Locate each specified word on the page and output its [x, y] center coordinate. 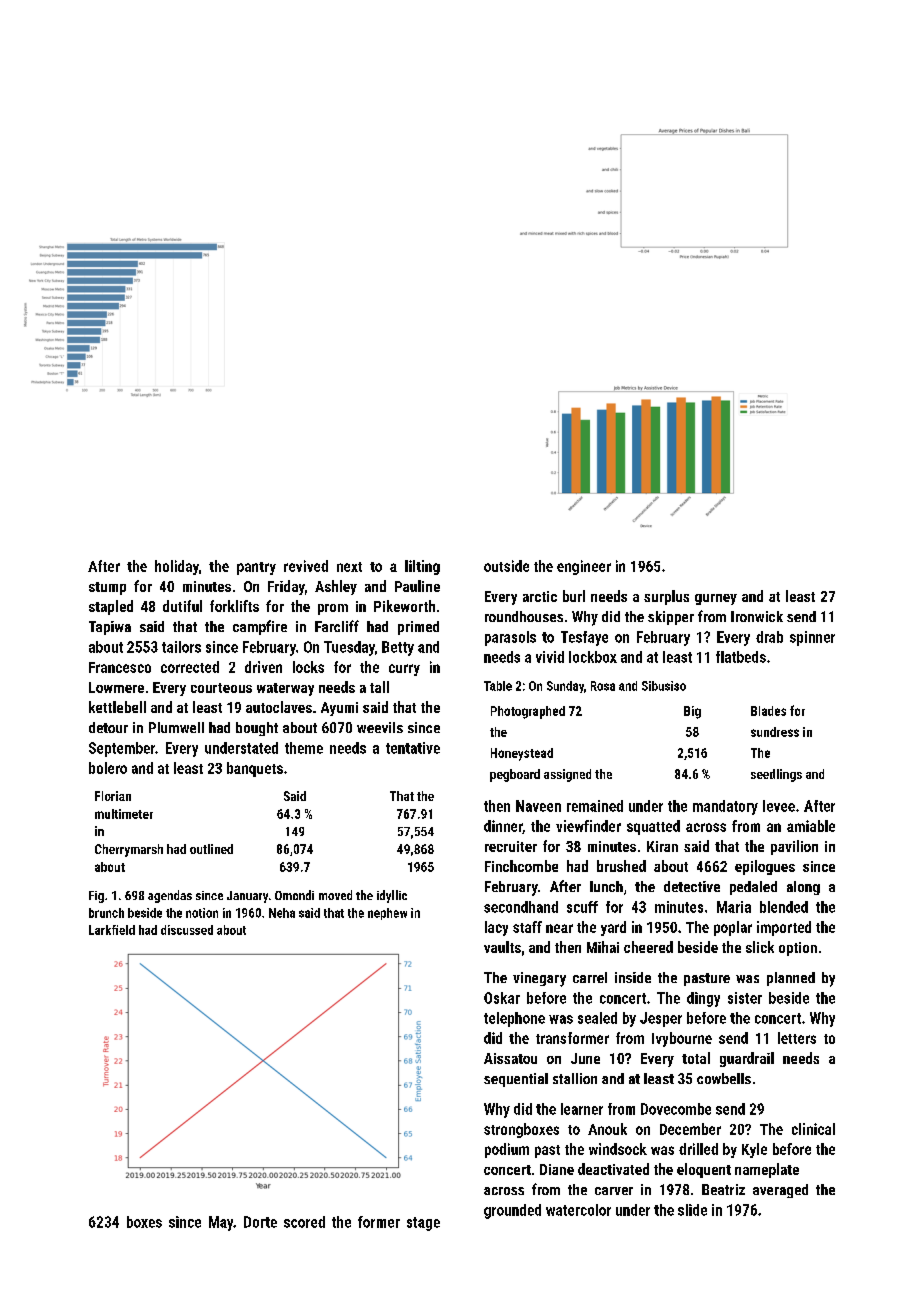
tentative [413, 748]
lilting [422, 567]
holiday [177, 567]
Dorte [260, 1222]
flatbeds [741, 657]
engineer [584, 567]
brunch [106, 913]
